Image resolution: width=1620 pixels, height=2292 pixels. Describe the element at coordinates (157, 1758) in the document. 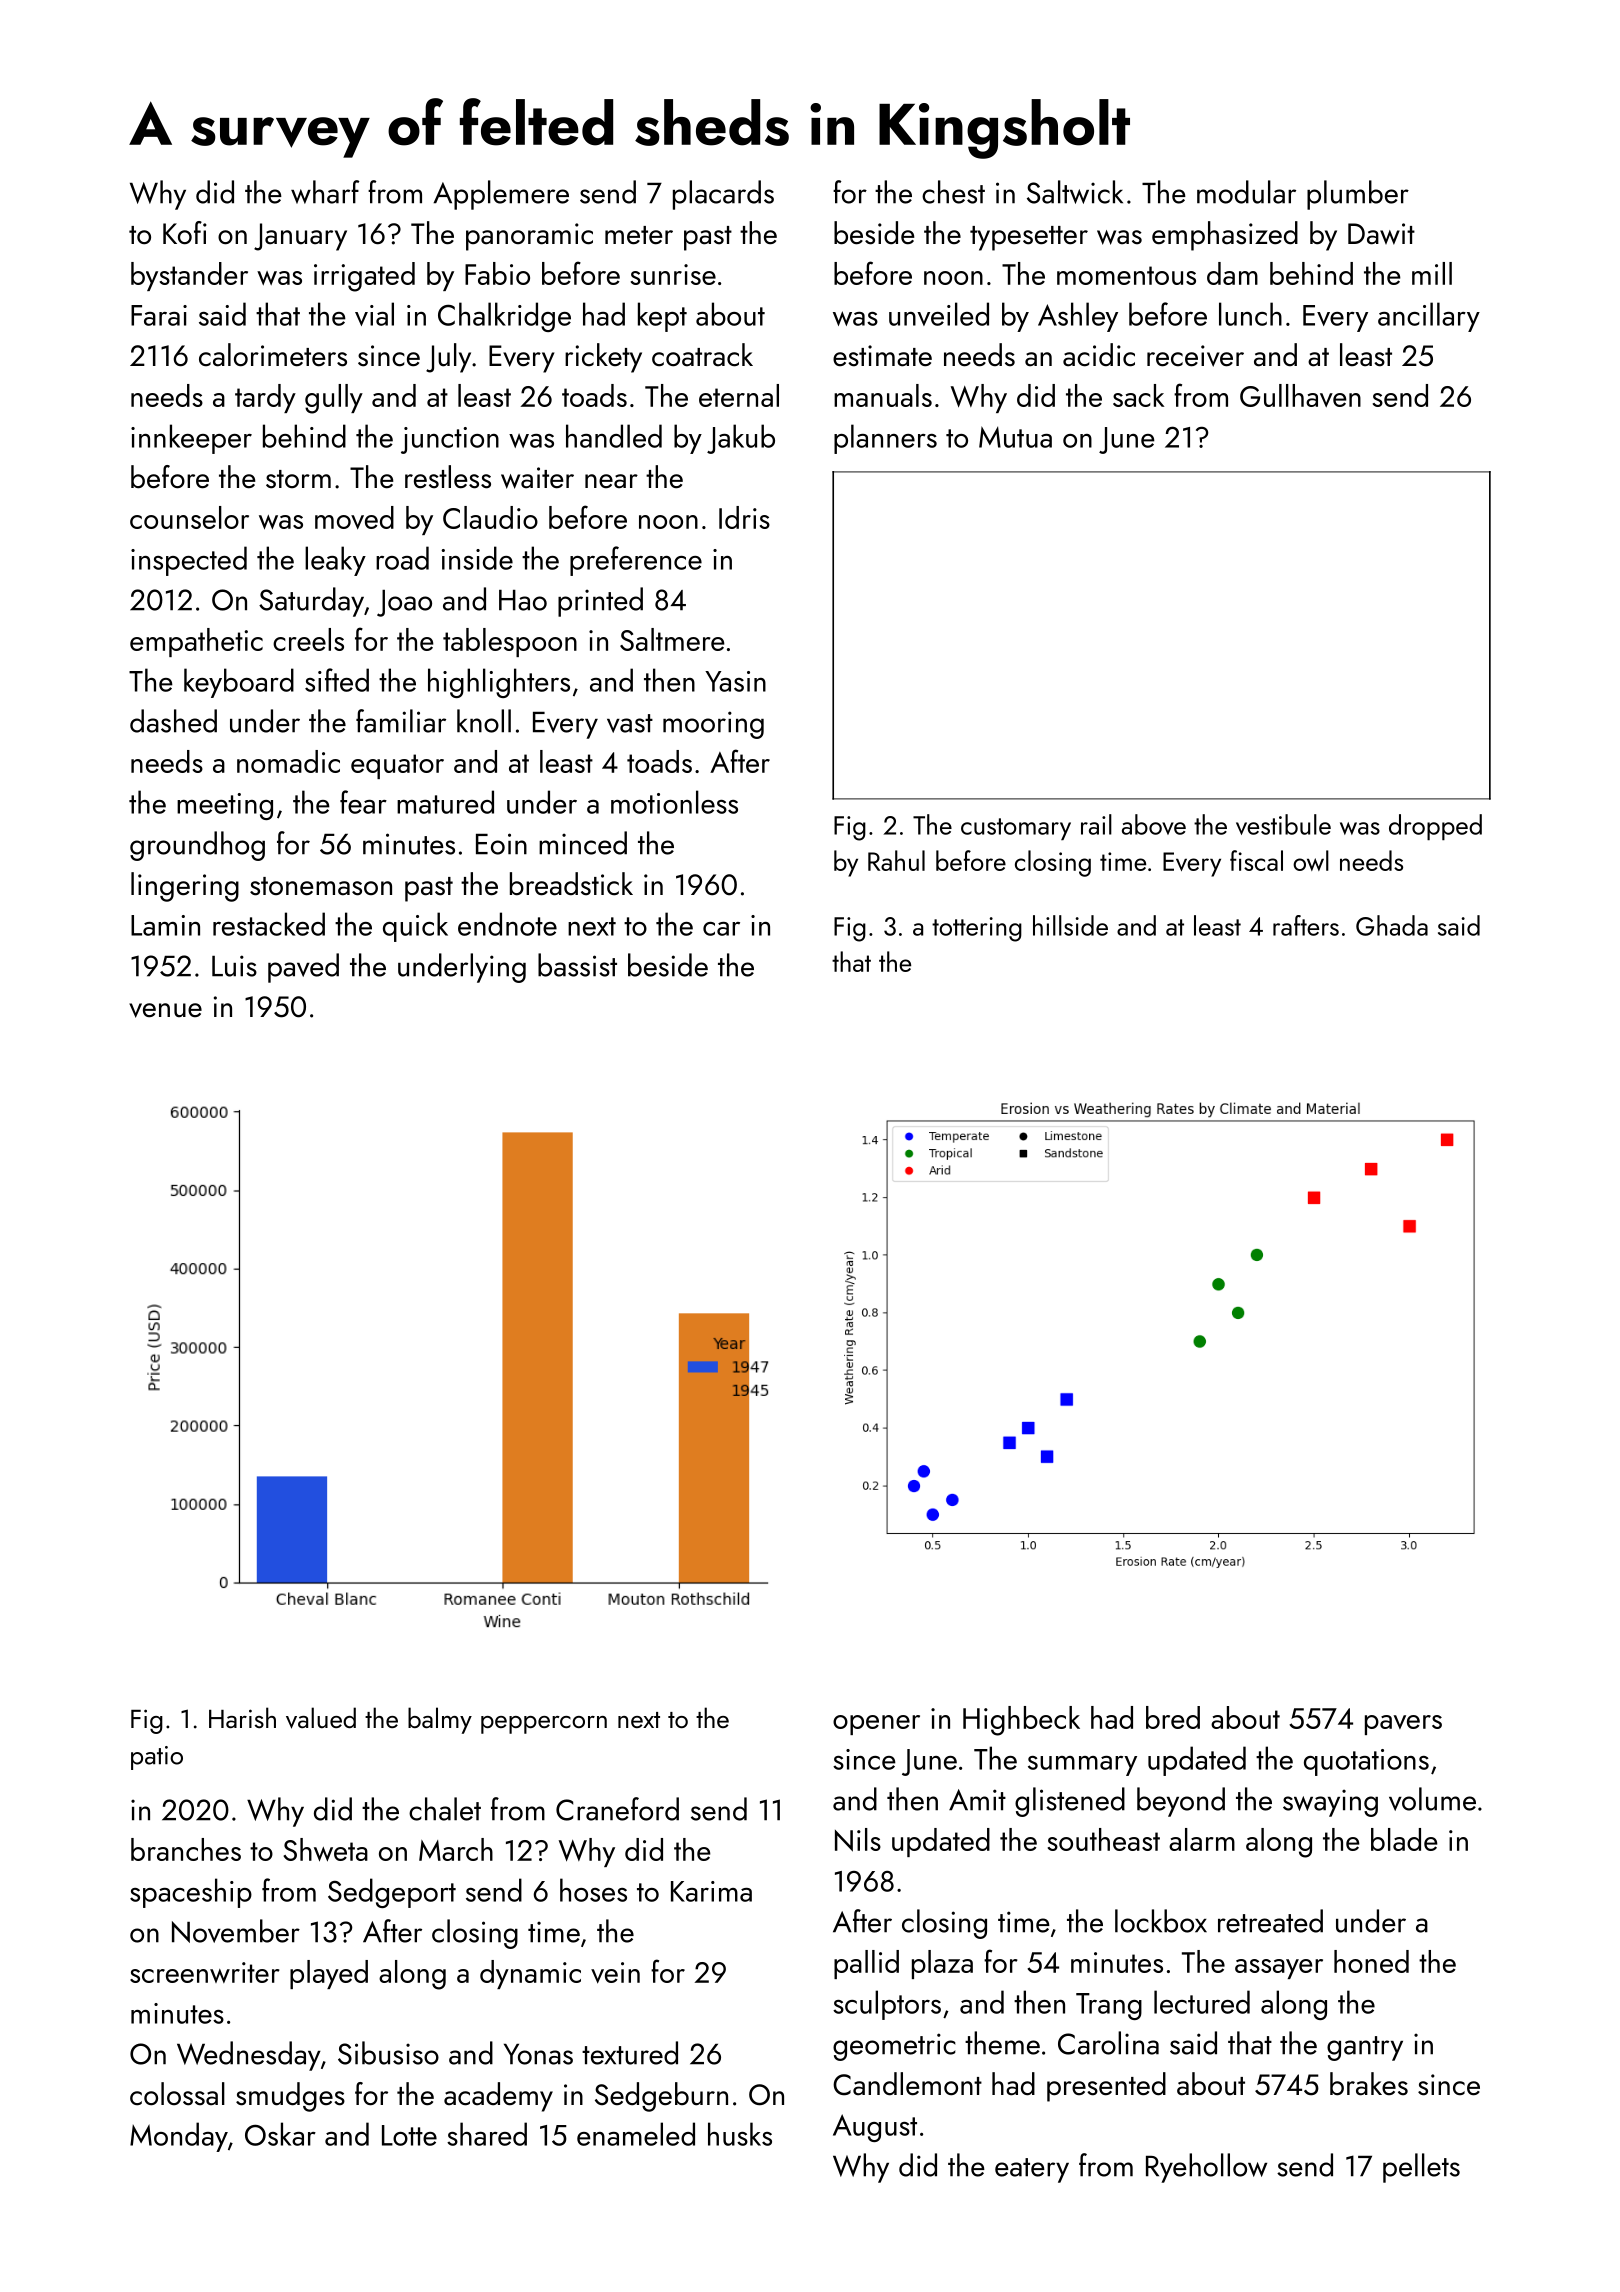

I see `patio` at that location.
